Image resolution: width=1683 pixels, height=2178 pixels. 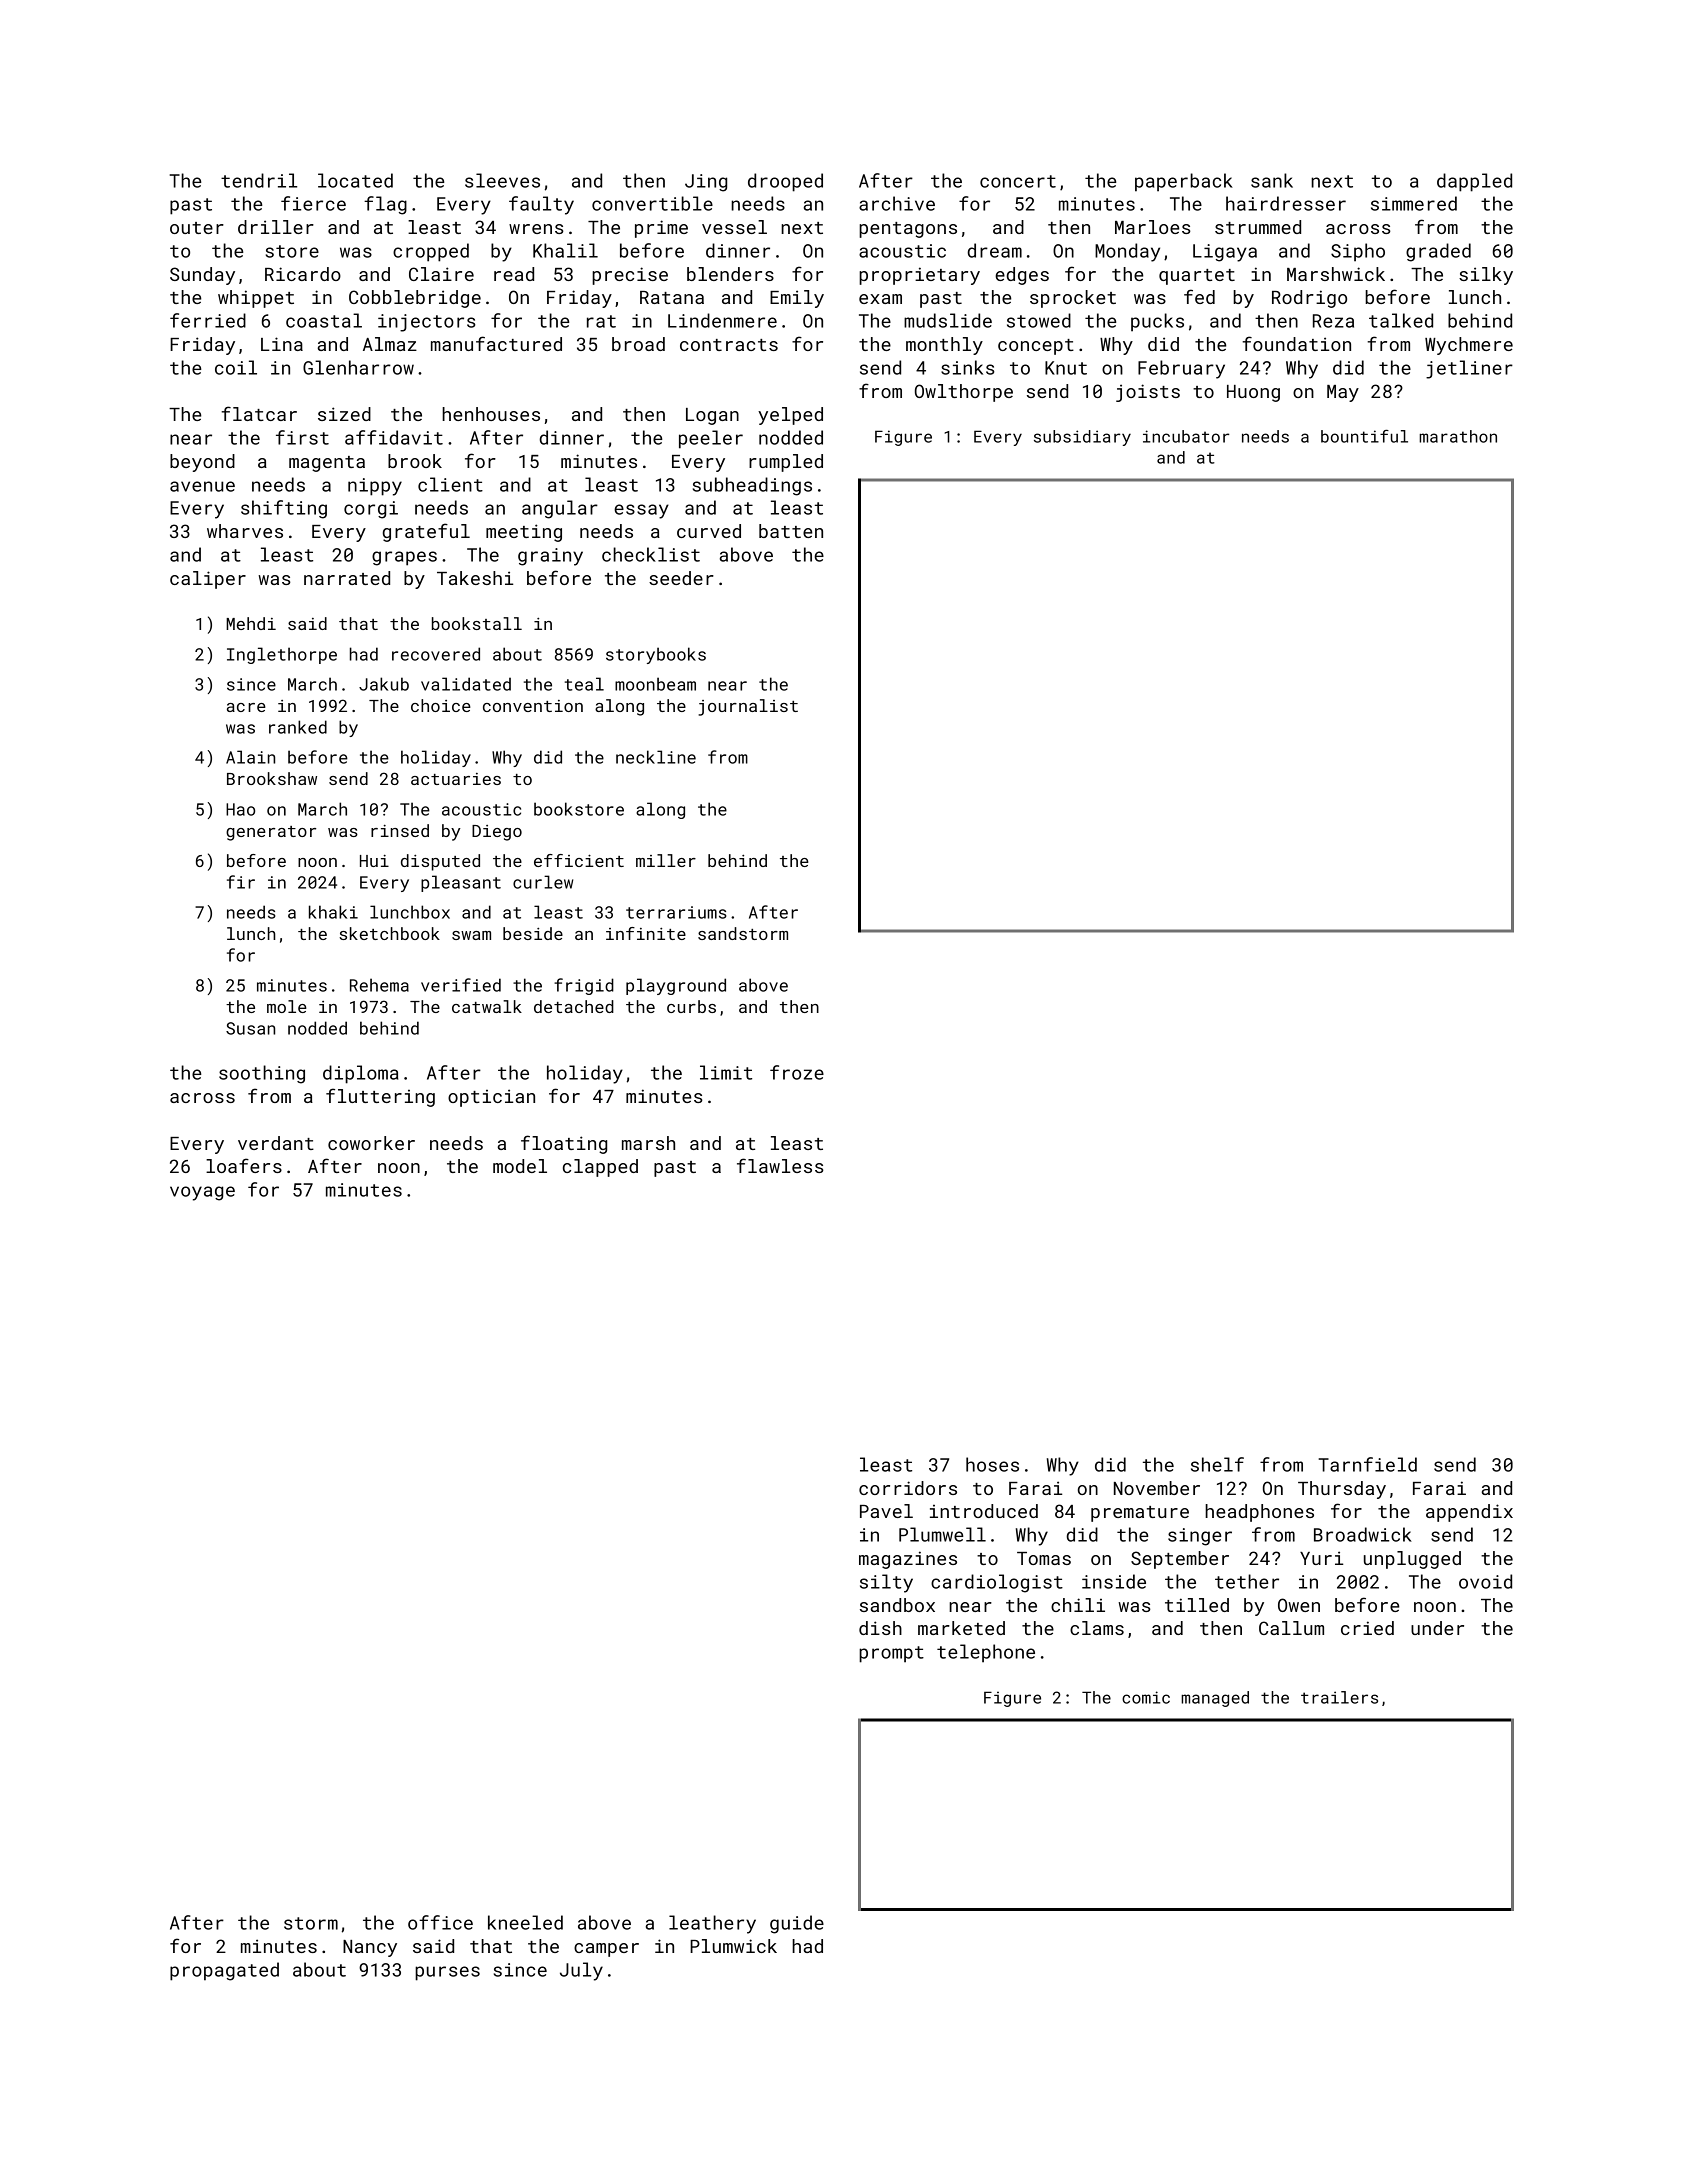 What do you see at coordinates (525, 1922) in the screenshot?
I see `kneeled` at bounding box center [525, 1922].
